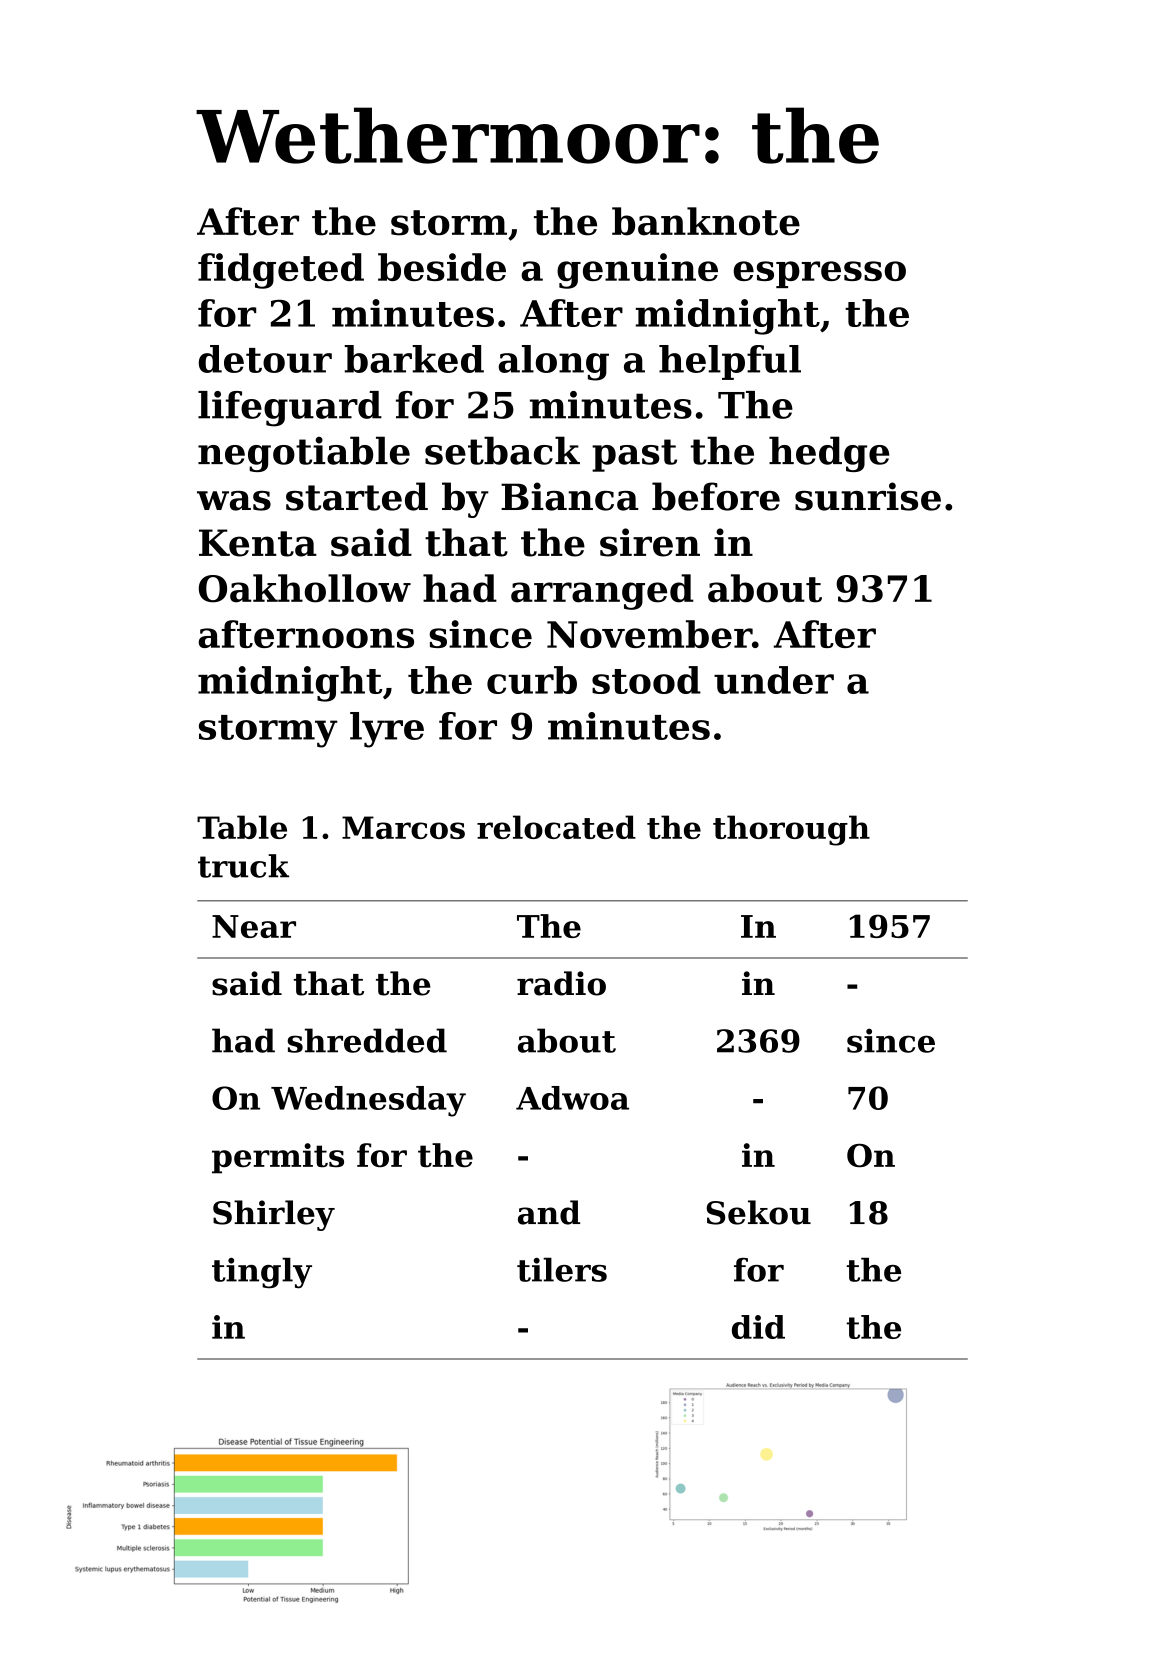 The width and height of the image is (1165, 1654). I want to click on curb, so click(532, 680).
